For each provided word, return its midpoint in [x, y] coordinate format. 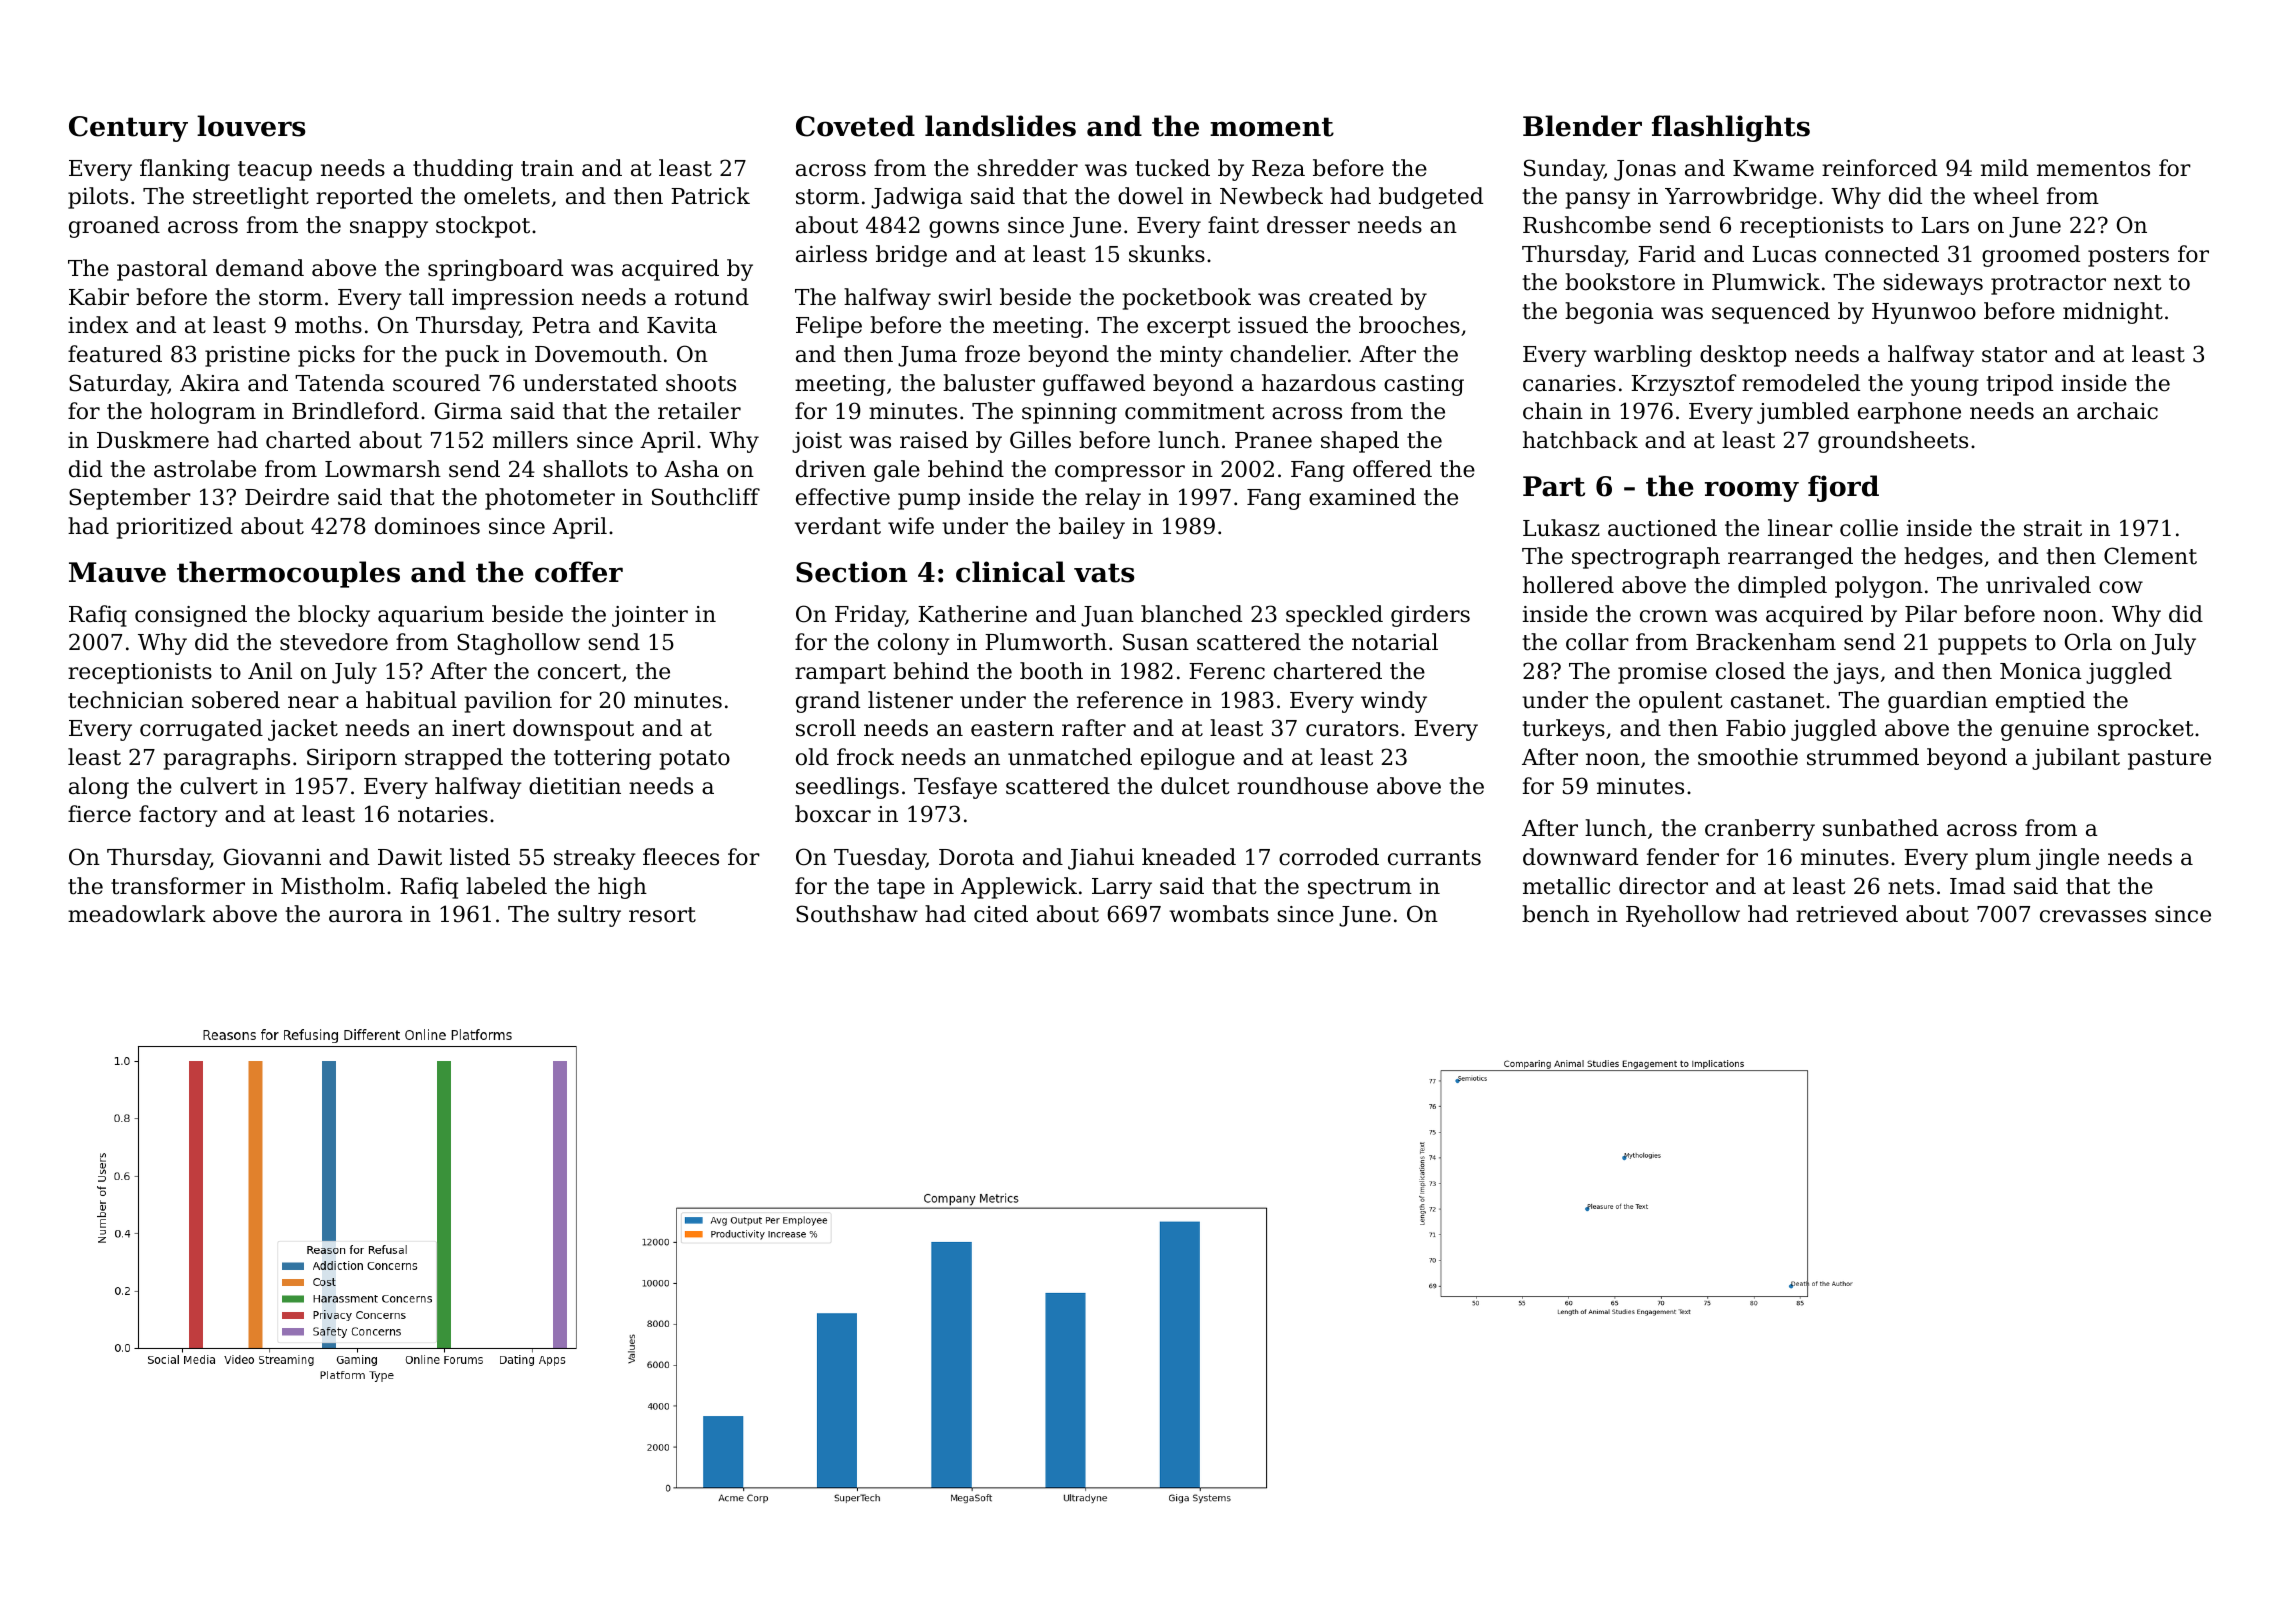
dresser [1308, 225]
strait [2053, 528]
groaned [114, 227]
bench [1555, 914]
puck [472, 356]
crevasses [2093, 916]
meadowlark [137, 914]
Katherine [972, 614]
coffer [579, 572]
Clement [2150, 556]
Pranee [1273, 440]
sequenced [1771, 313]
